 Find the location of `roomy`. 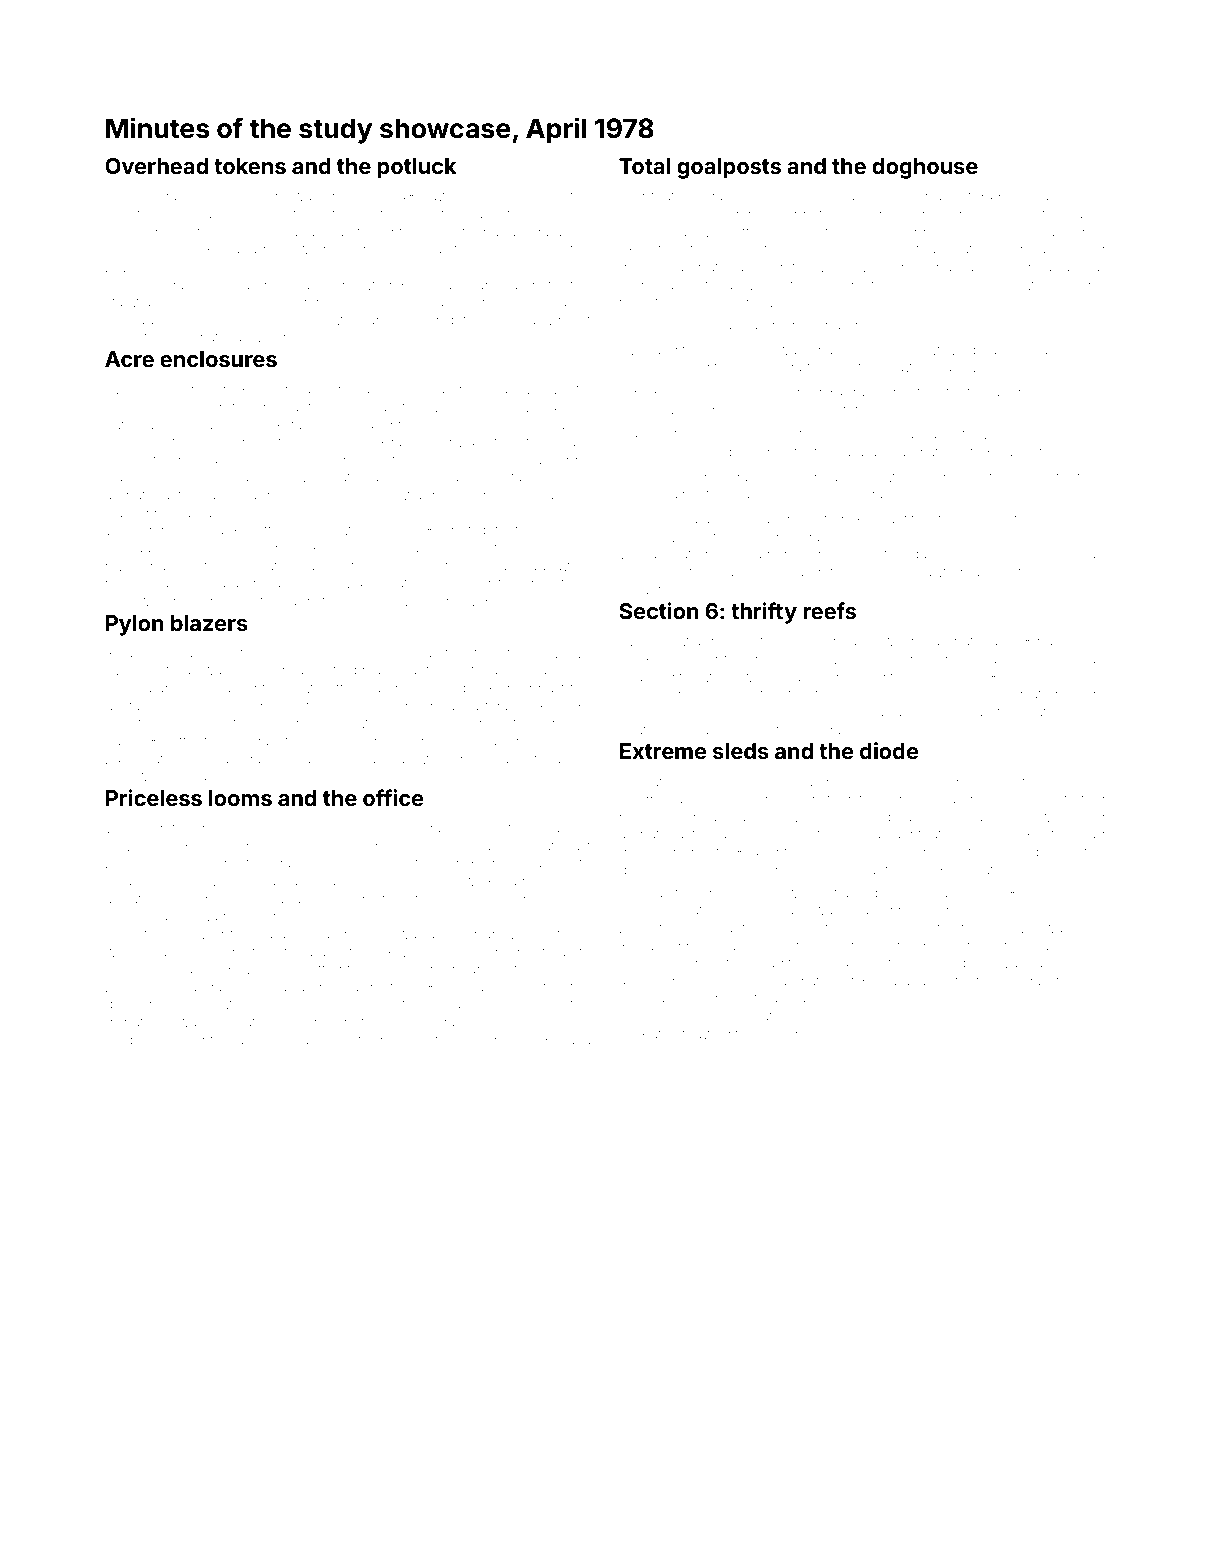

roomy is located at coordinates (760, 369).
